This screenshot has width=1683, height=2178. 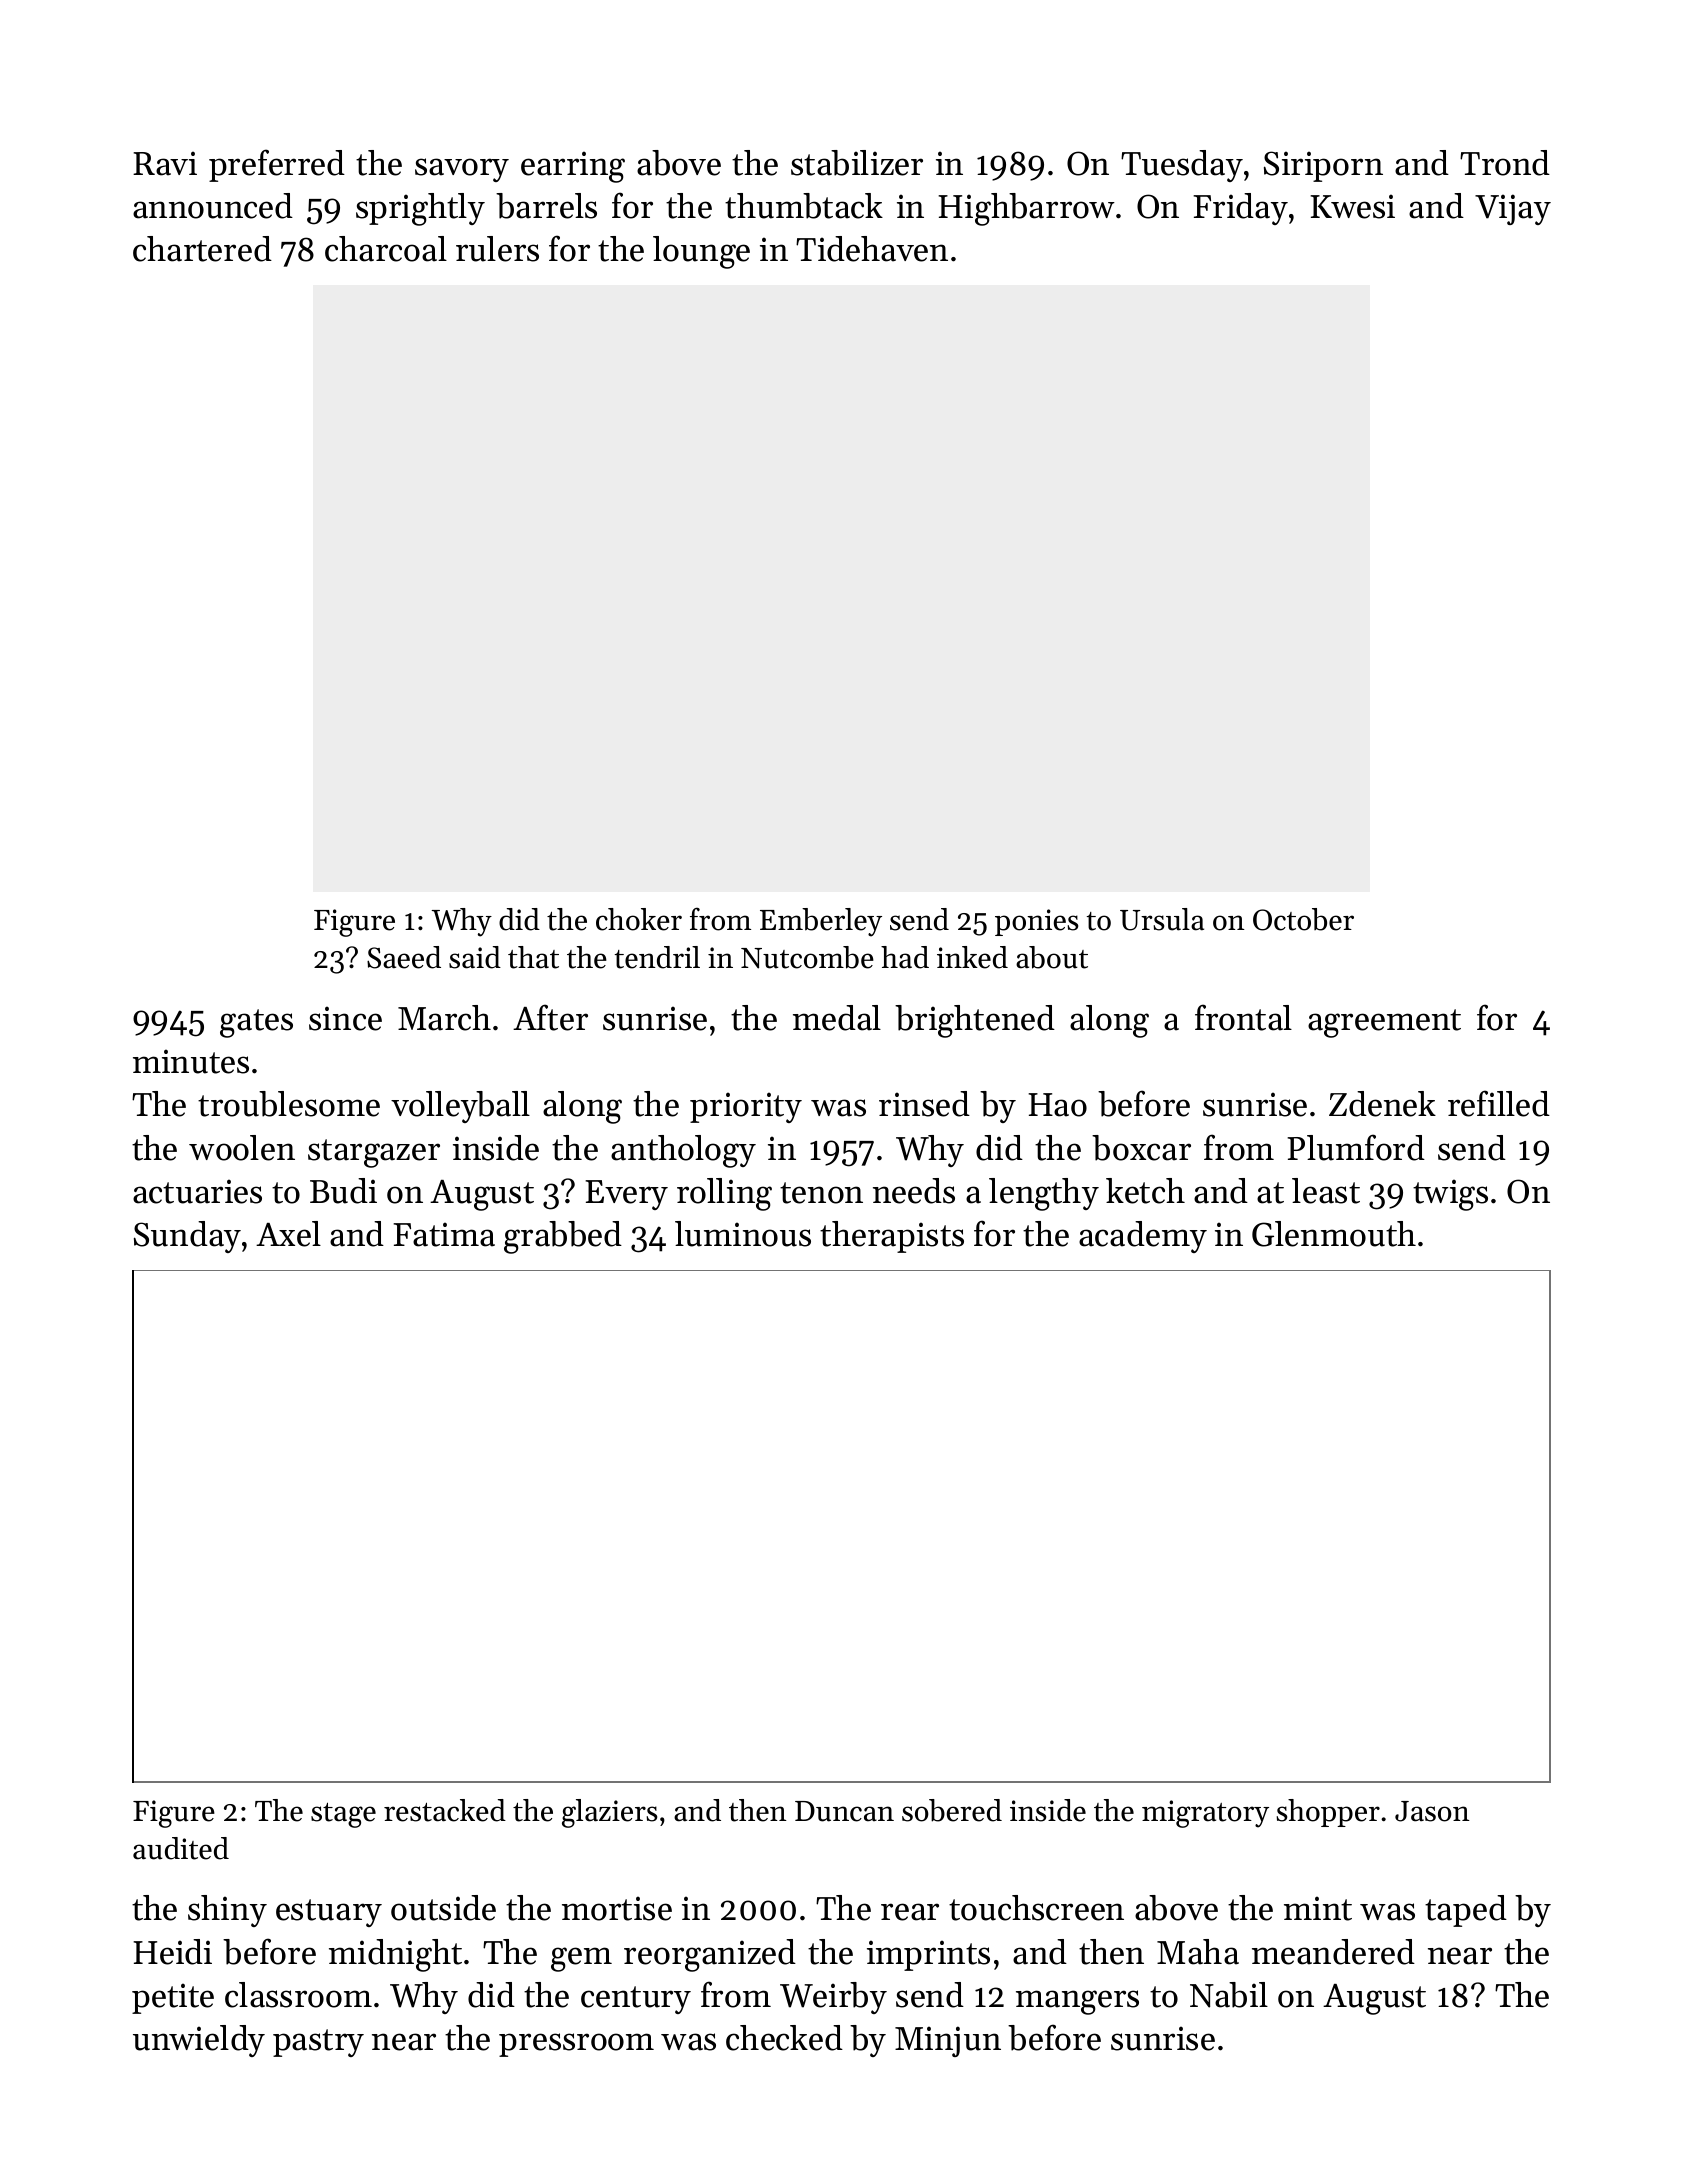 I want to click on Glenmouth, so click(x=1334, y=1234).
